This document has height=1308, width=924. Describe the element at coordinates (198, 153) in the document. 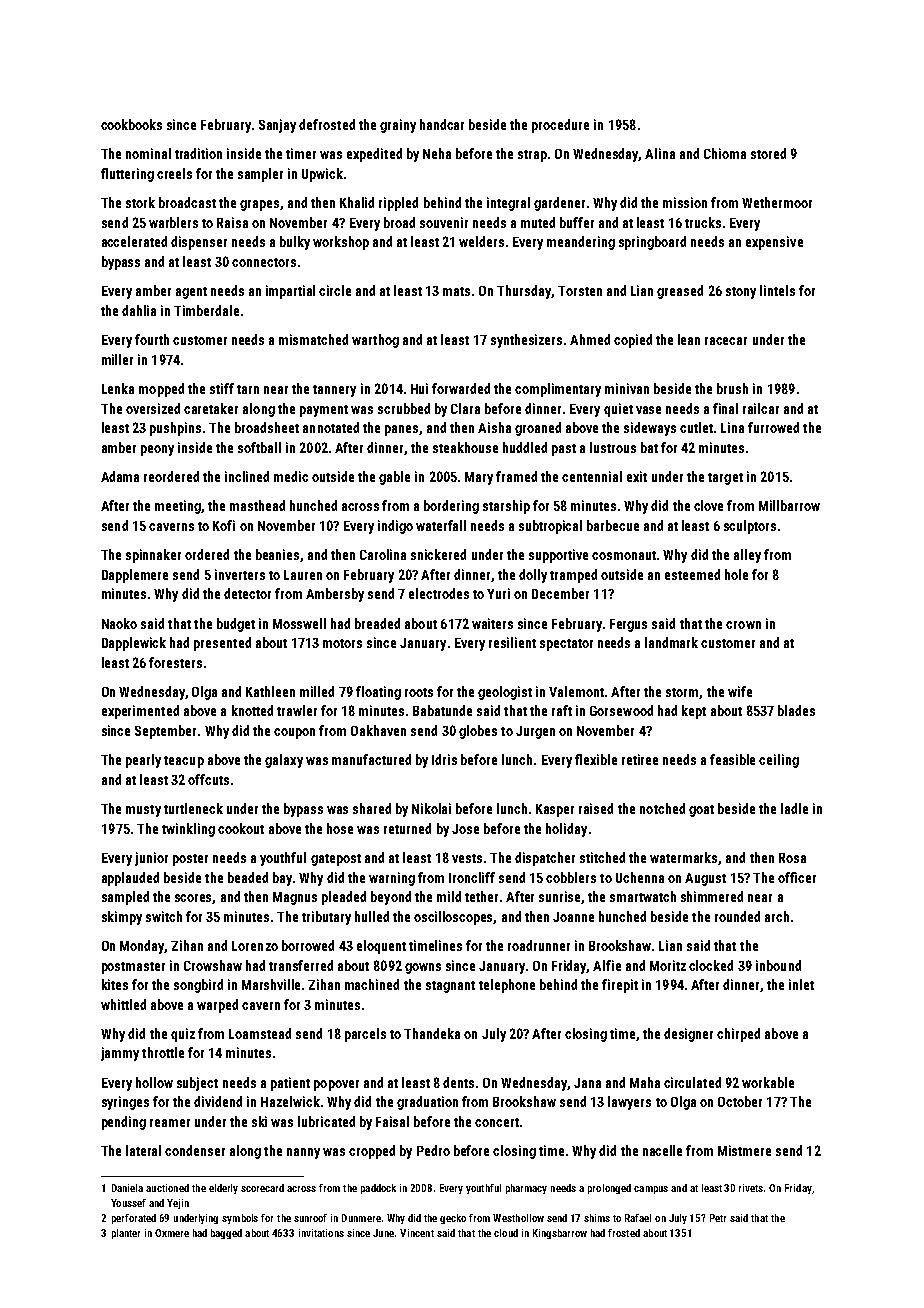

I see `tradition` at that location.
